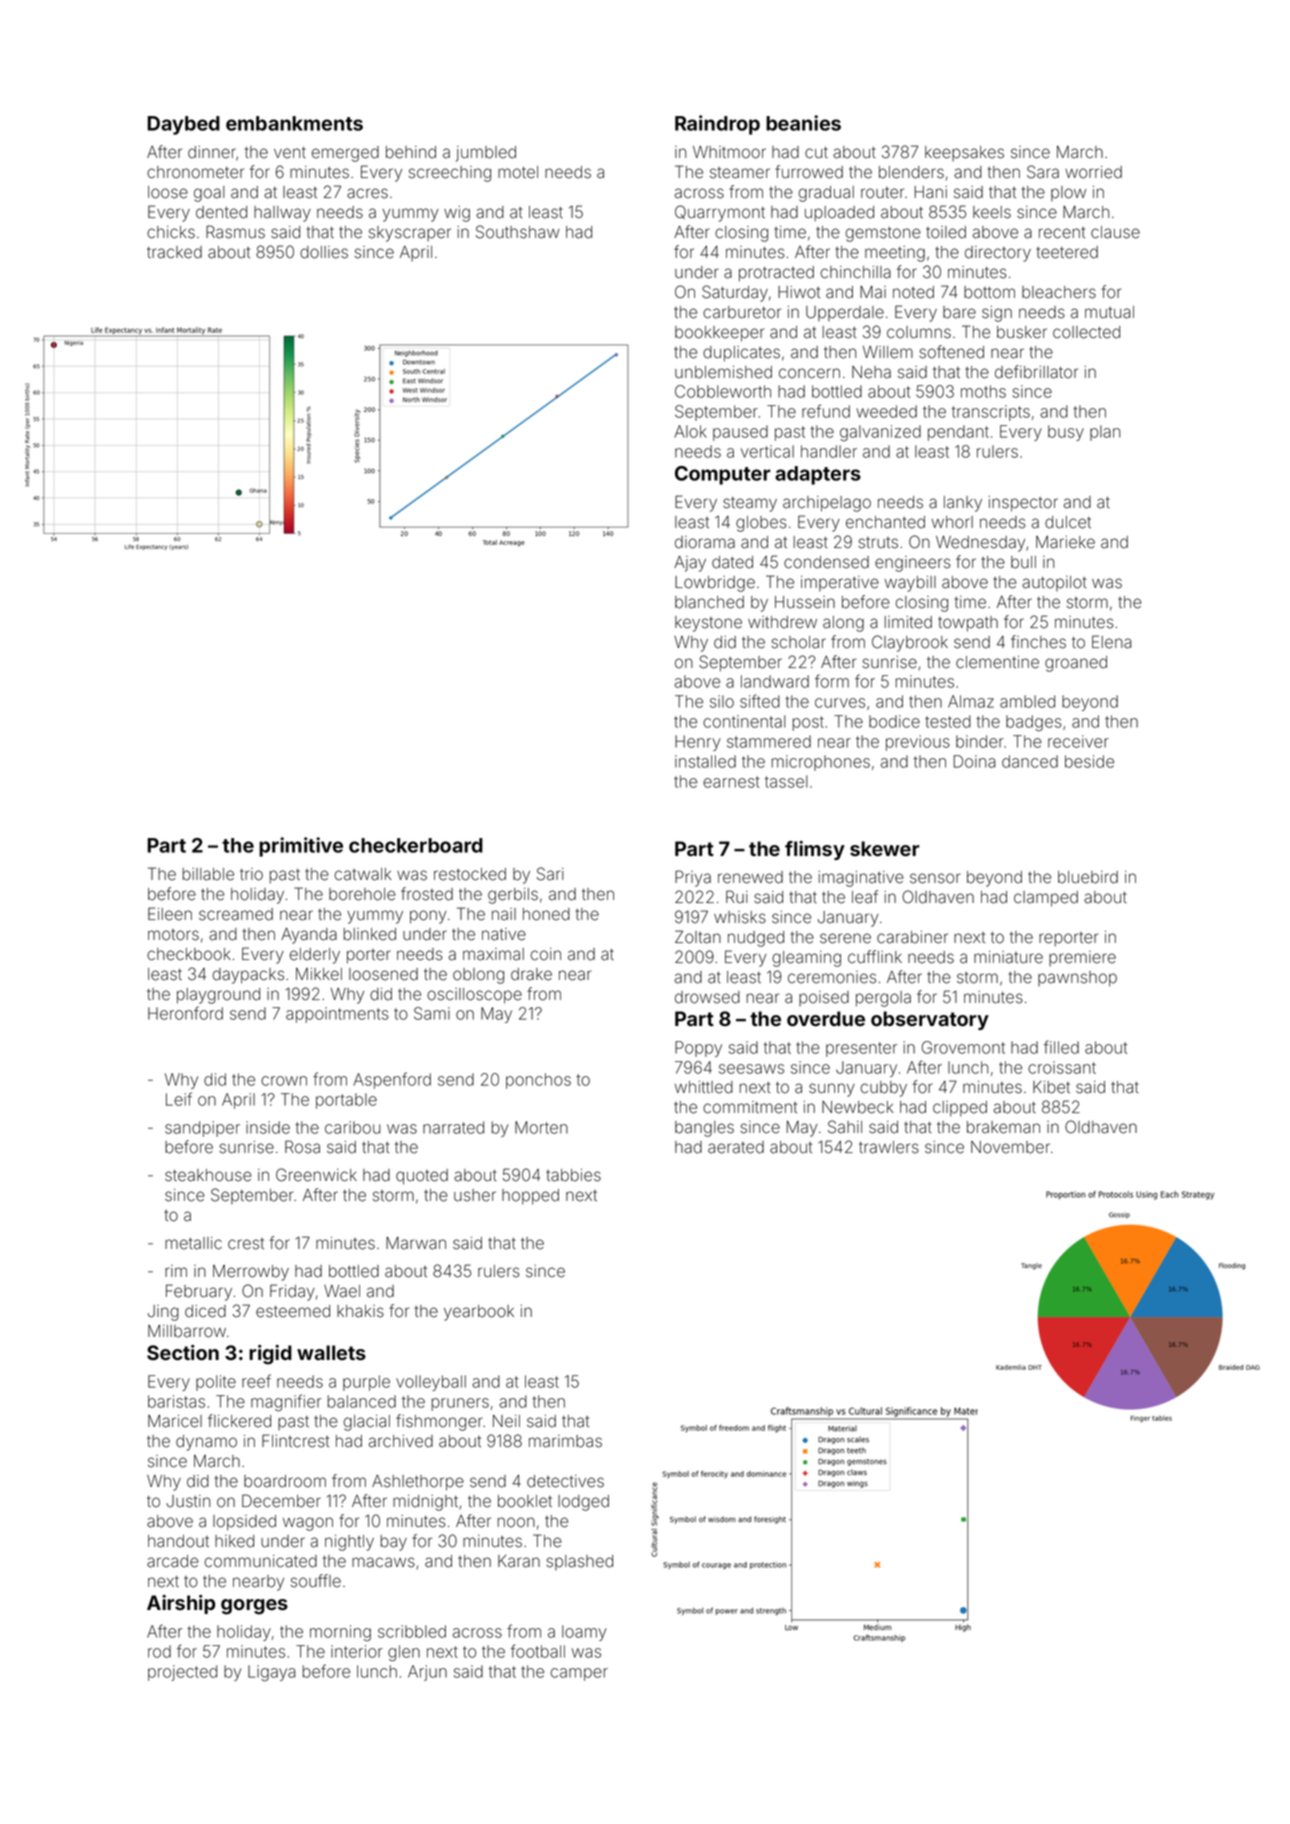  What do you see at coordinates (1061, 1047) in the screenshot?
I see `filled` at bounding box center [1061, 1047].
